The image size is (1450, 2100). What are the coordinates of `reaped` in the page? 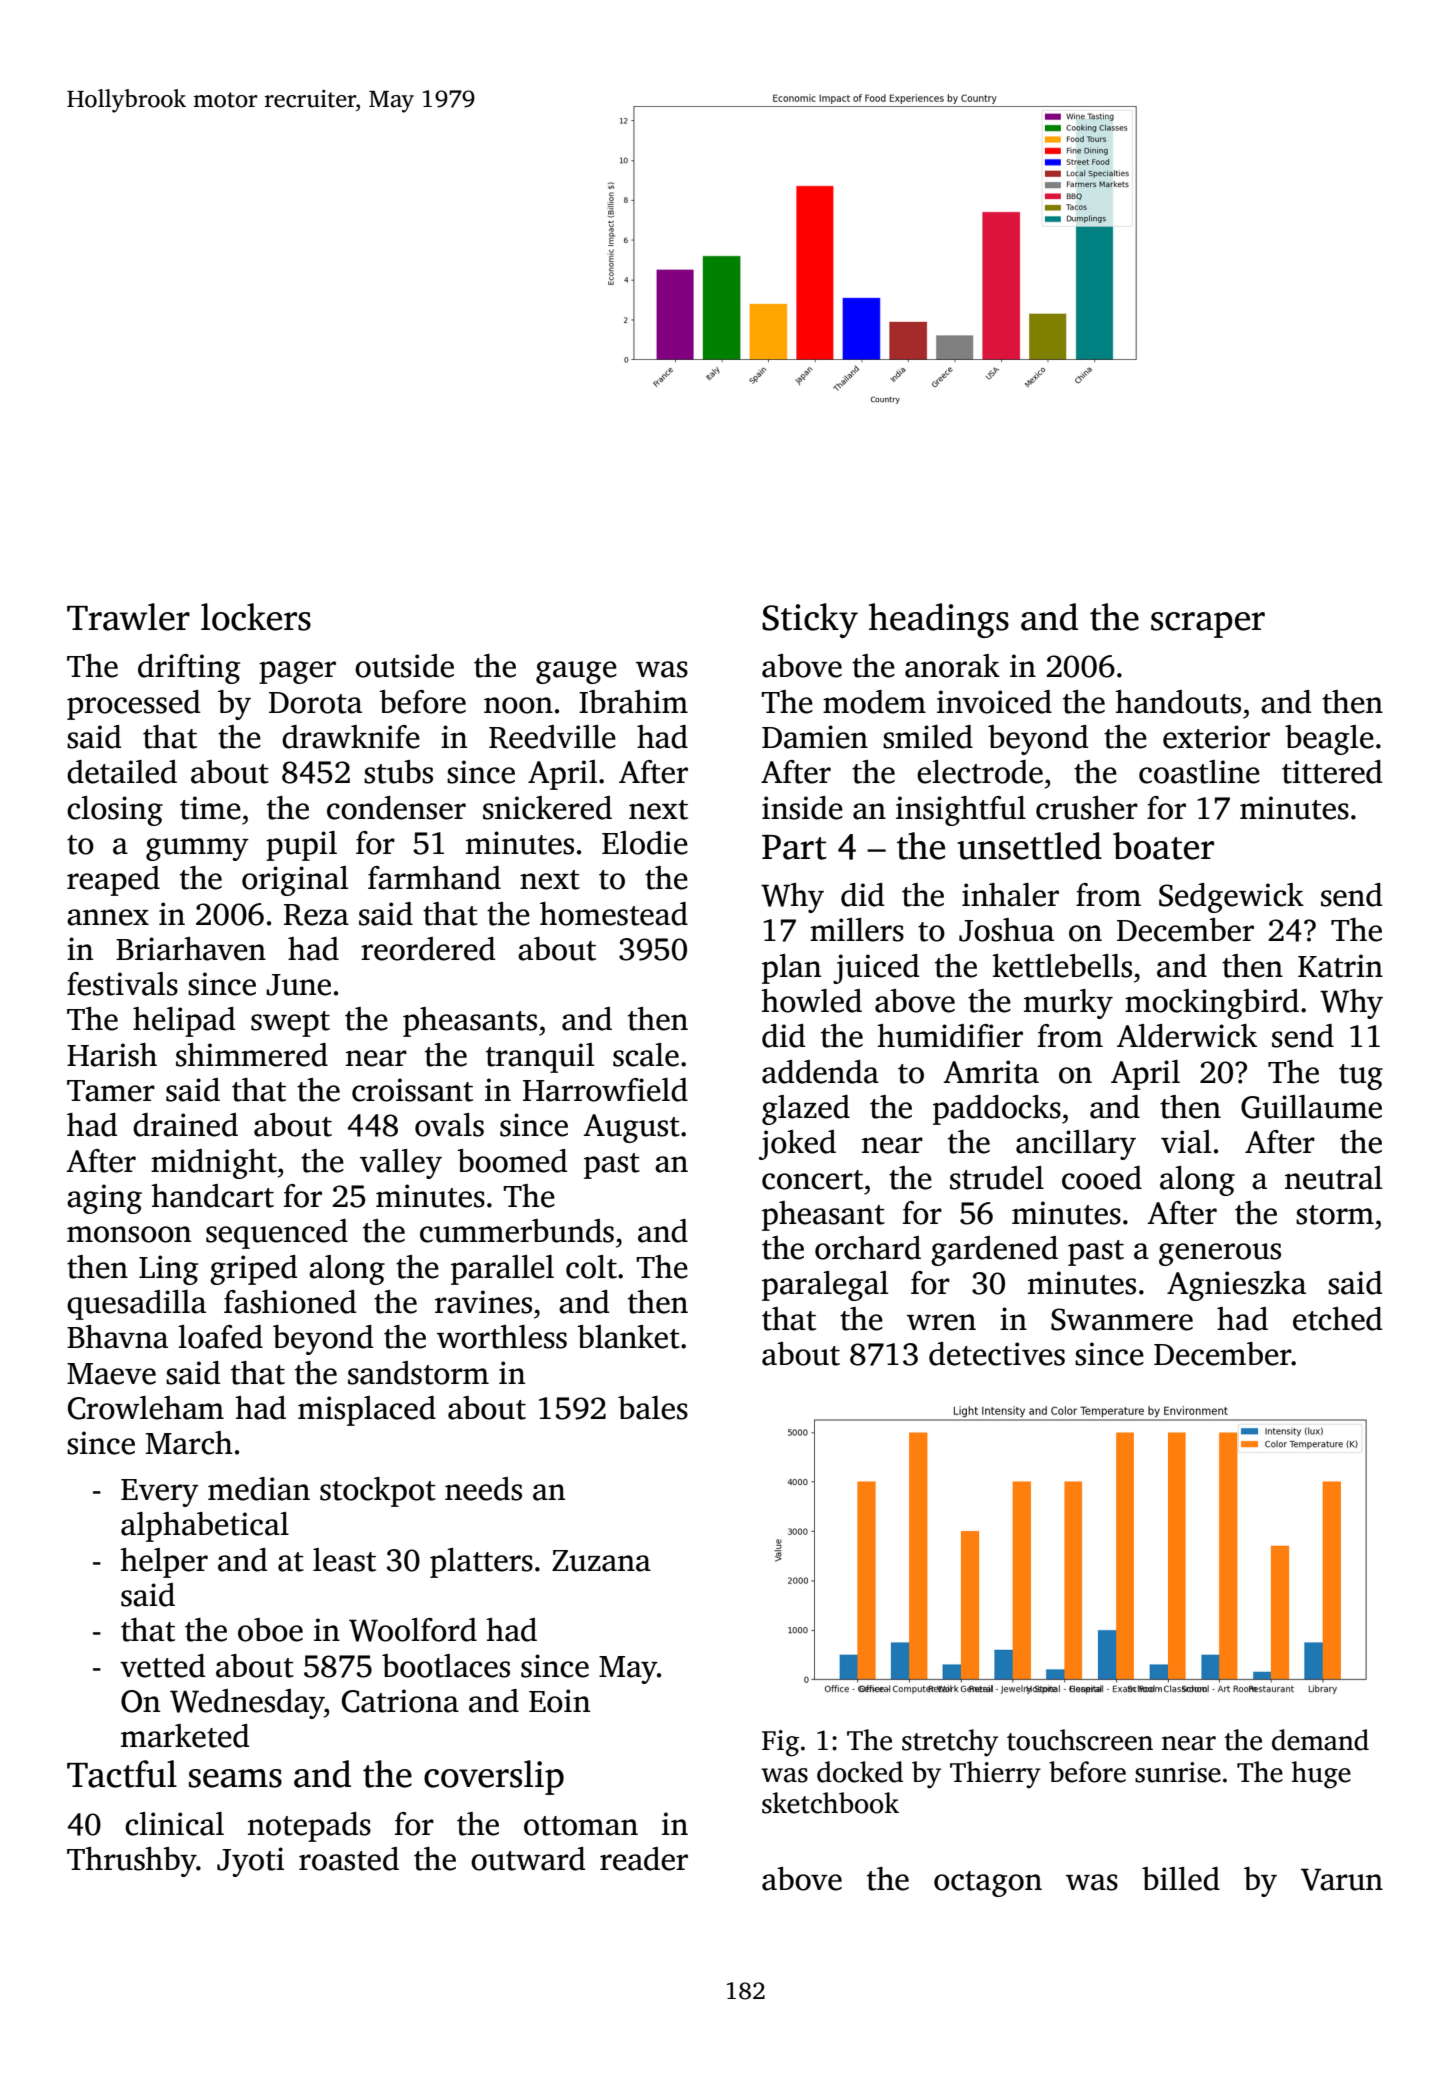 It's located at (113, 881).
